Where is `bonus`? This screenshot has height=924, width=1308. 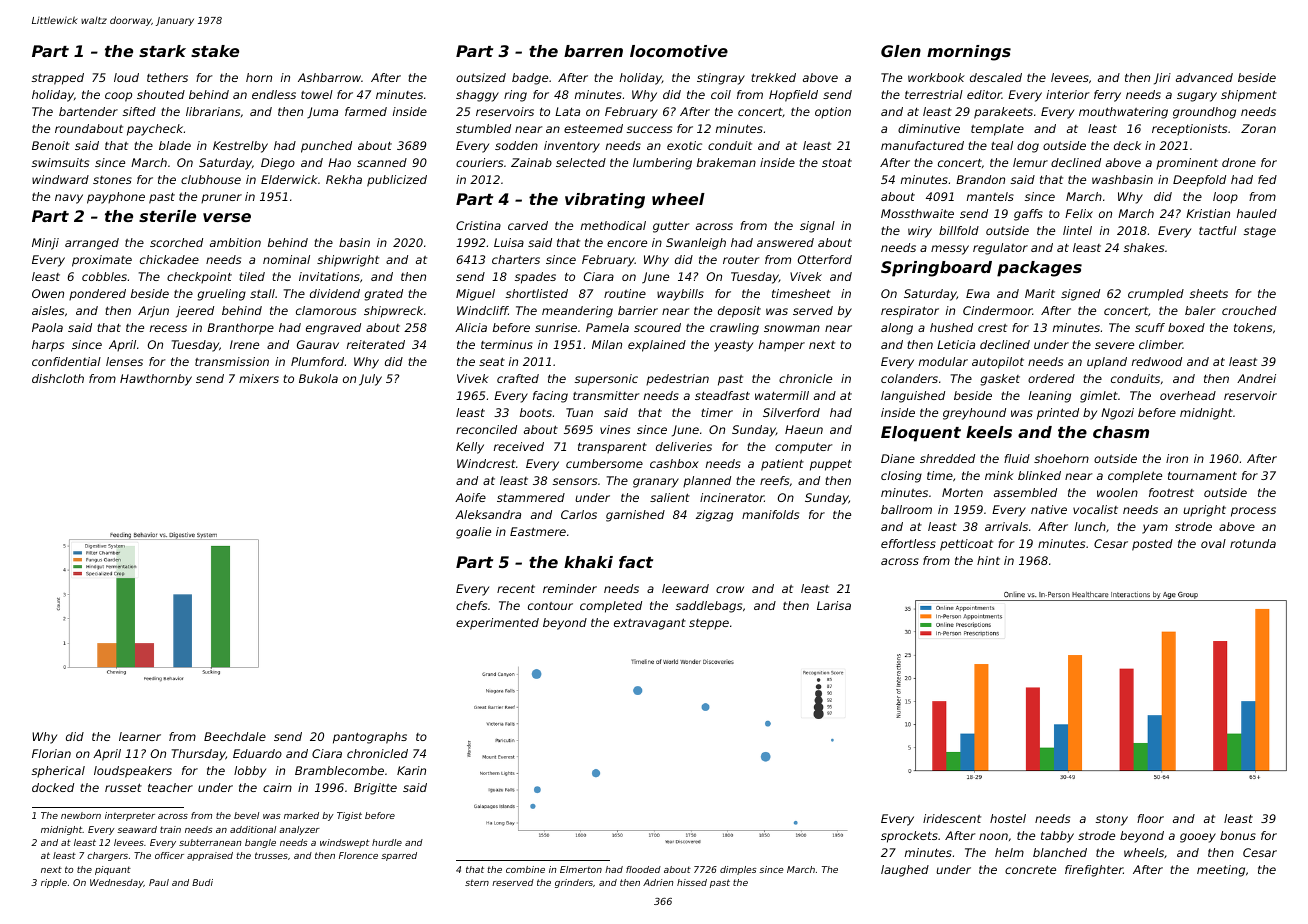
bonus is located at coordinates (1238, 835).
